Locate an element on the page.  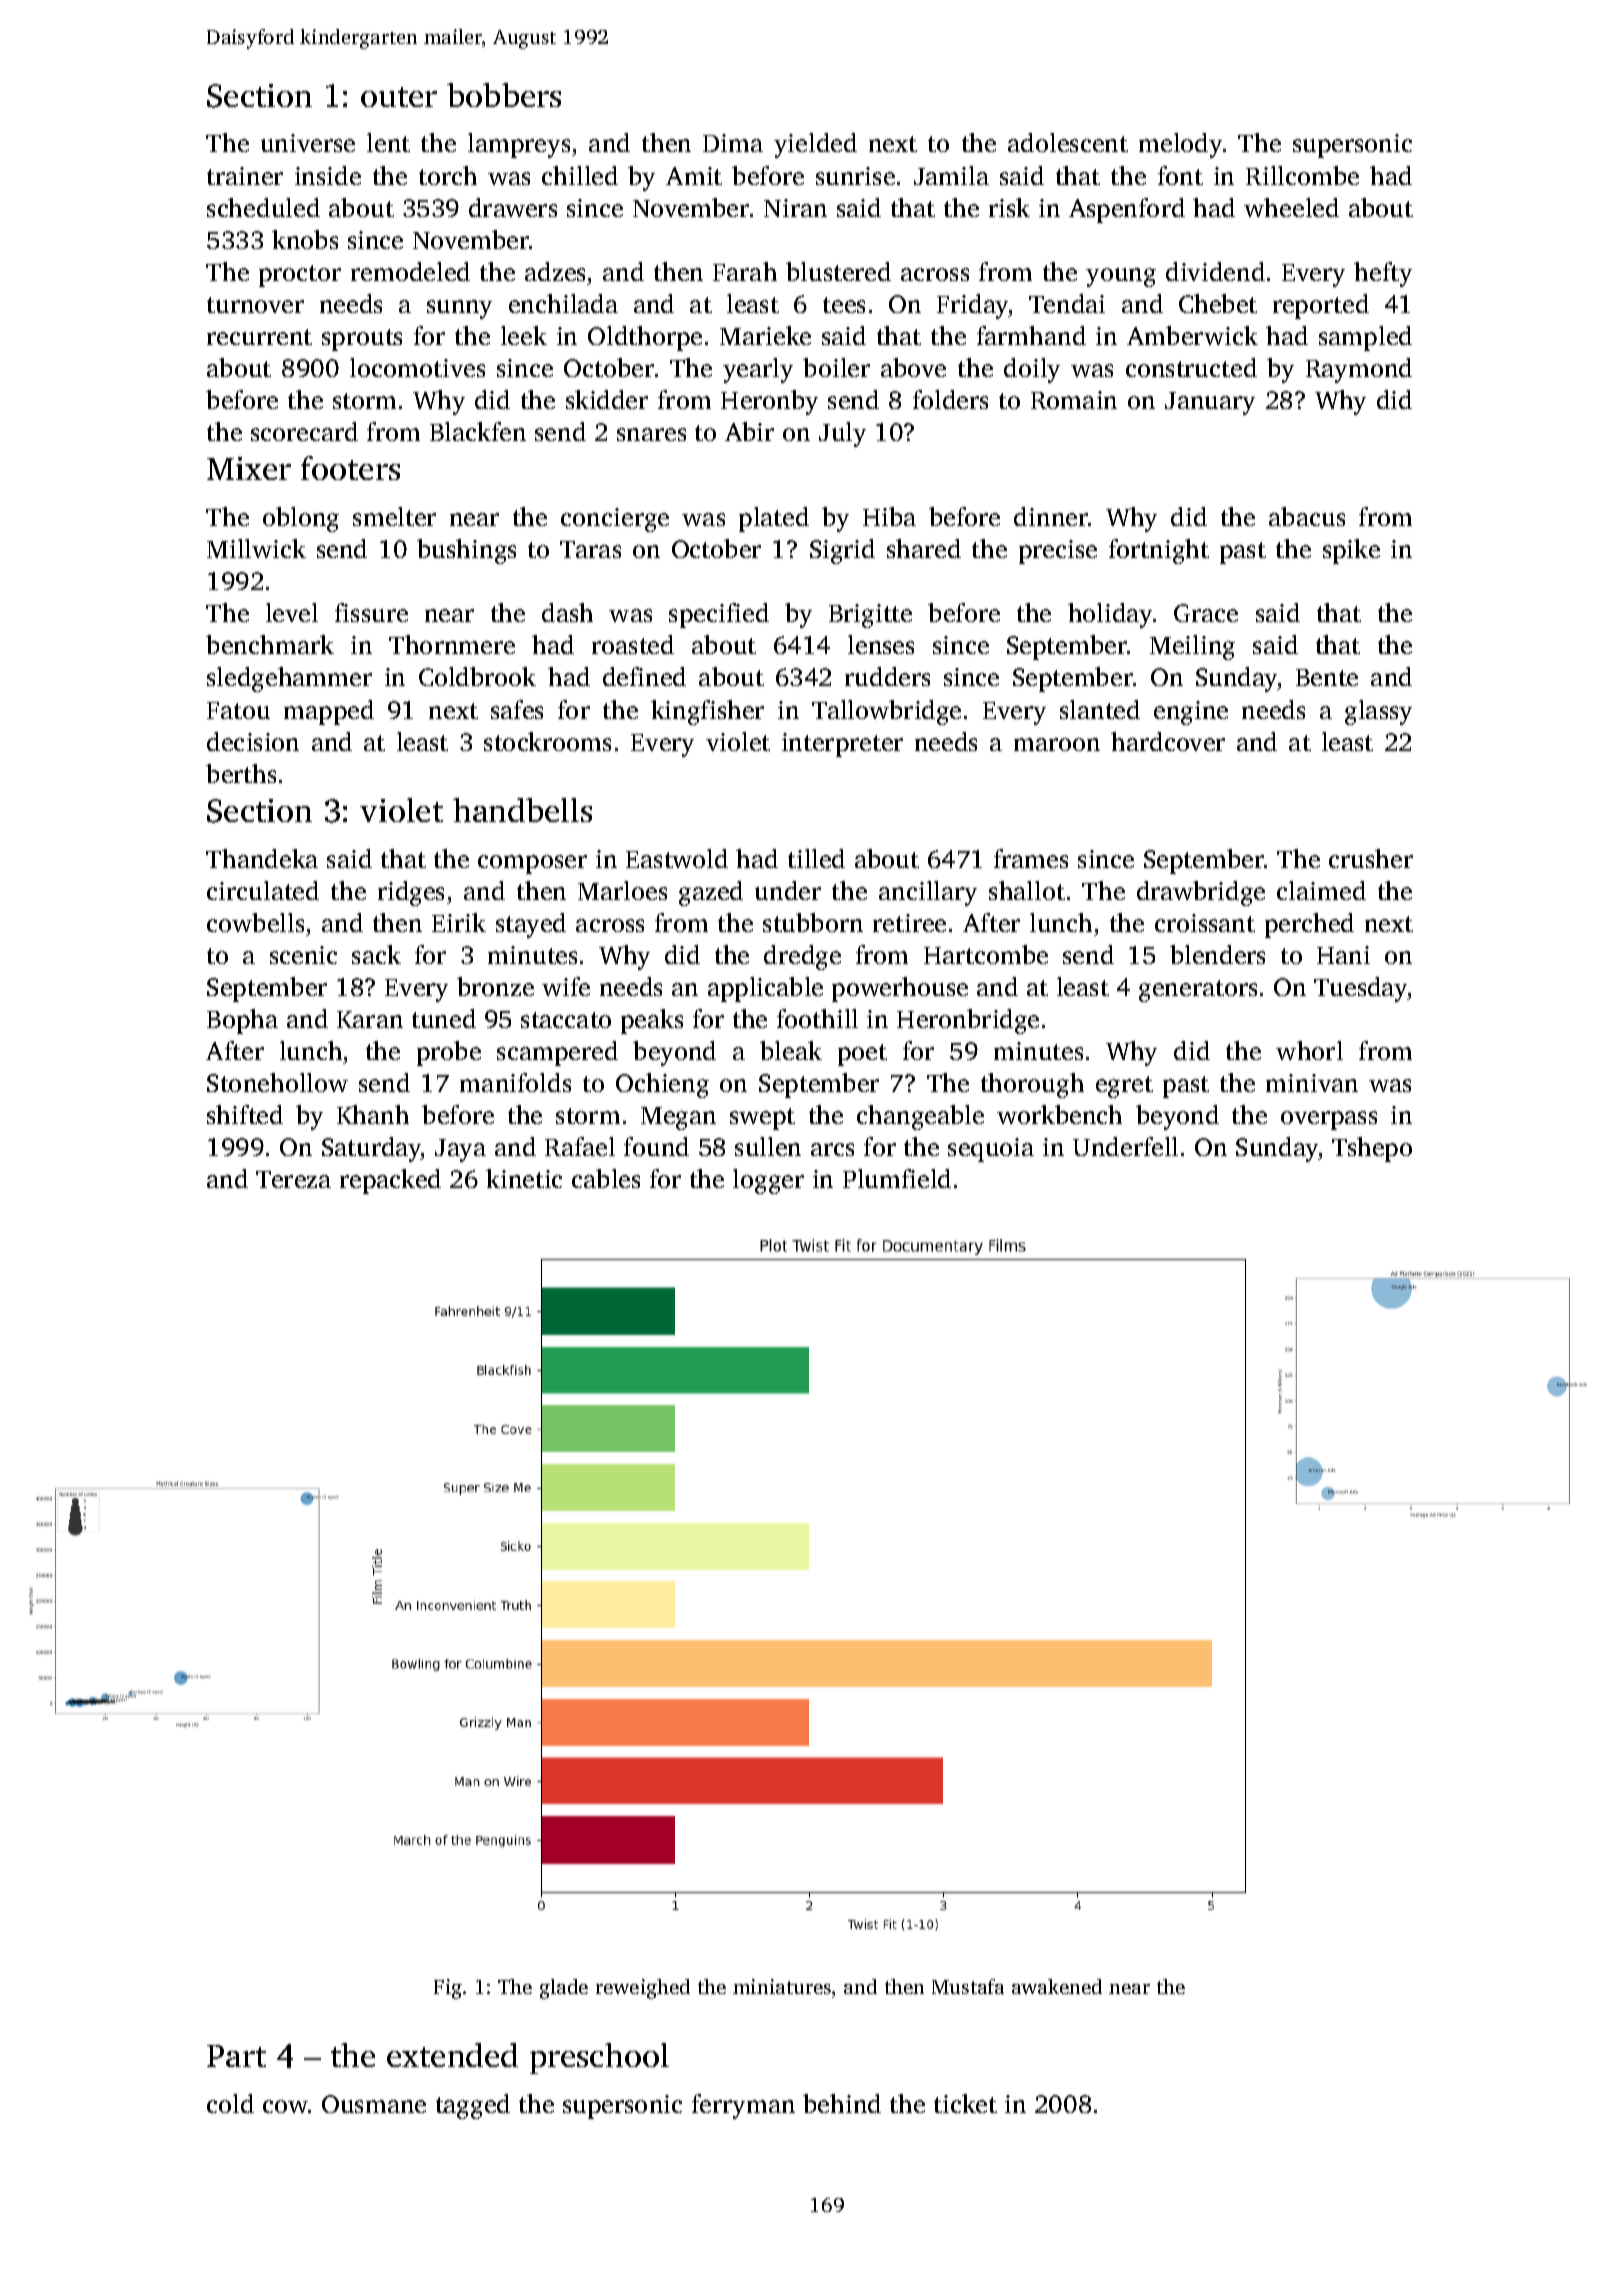
hefty is located at coordinates (1383, 274).
